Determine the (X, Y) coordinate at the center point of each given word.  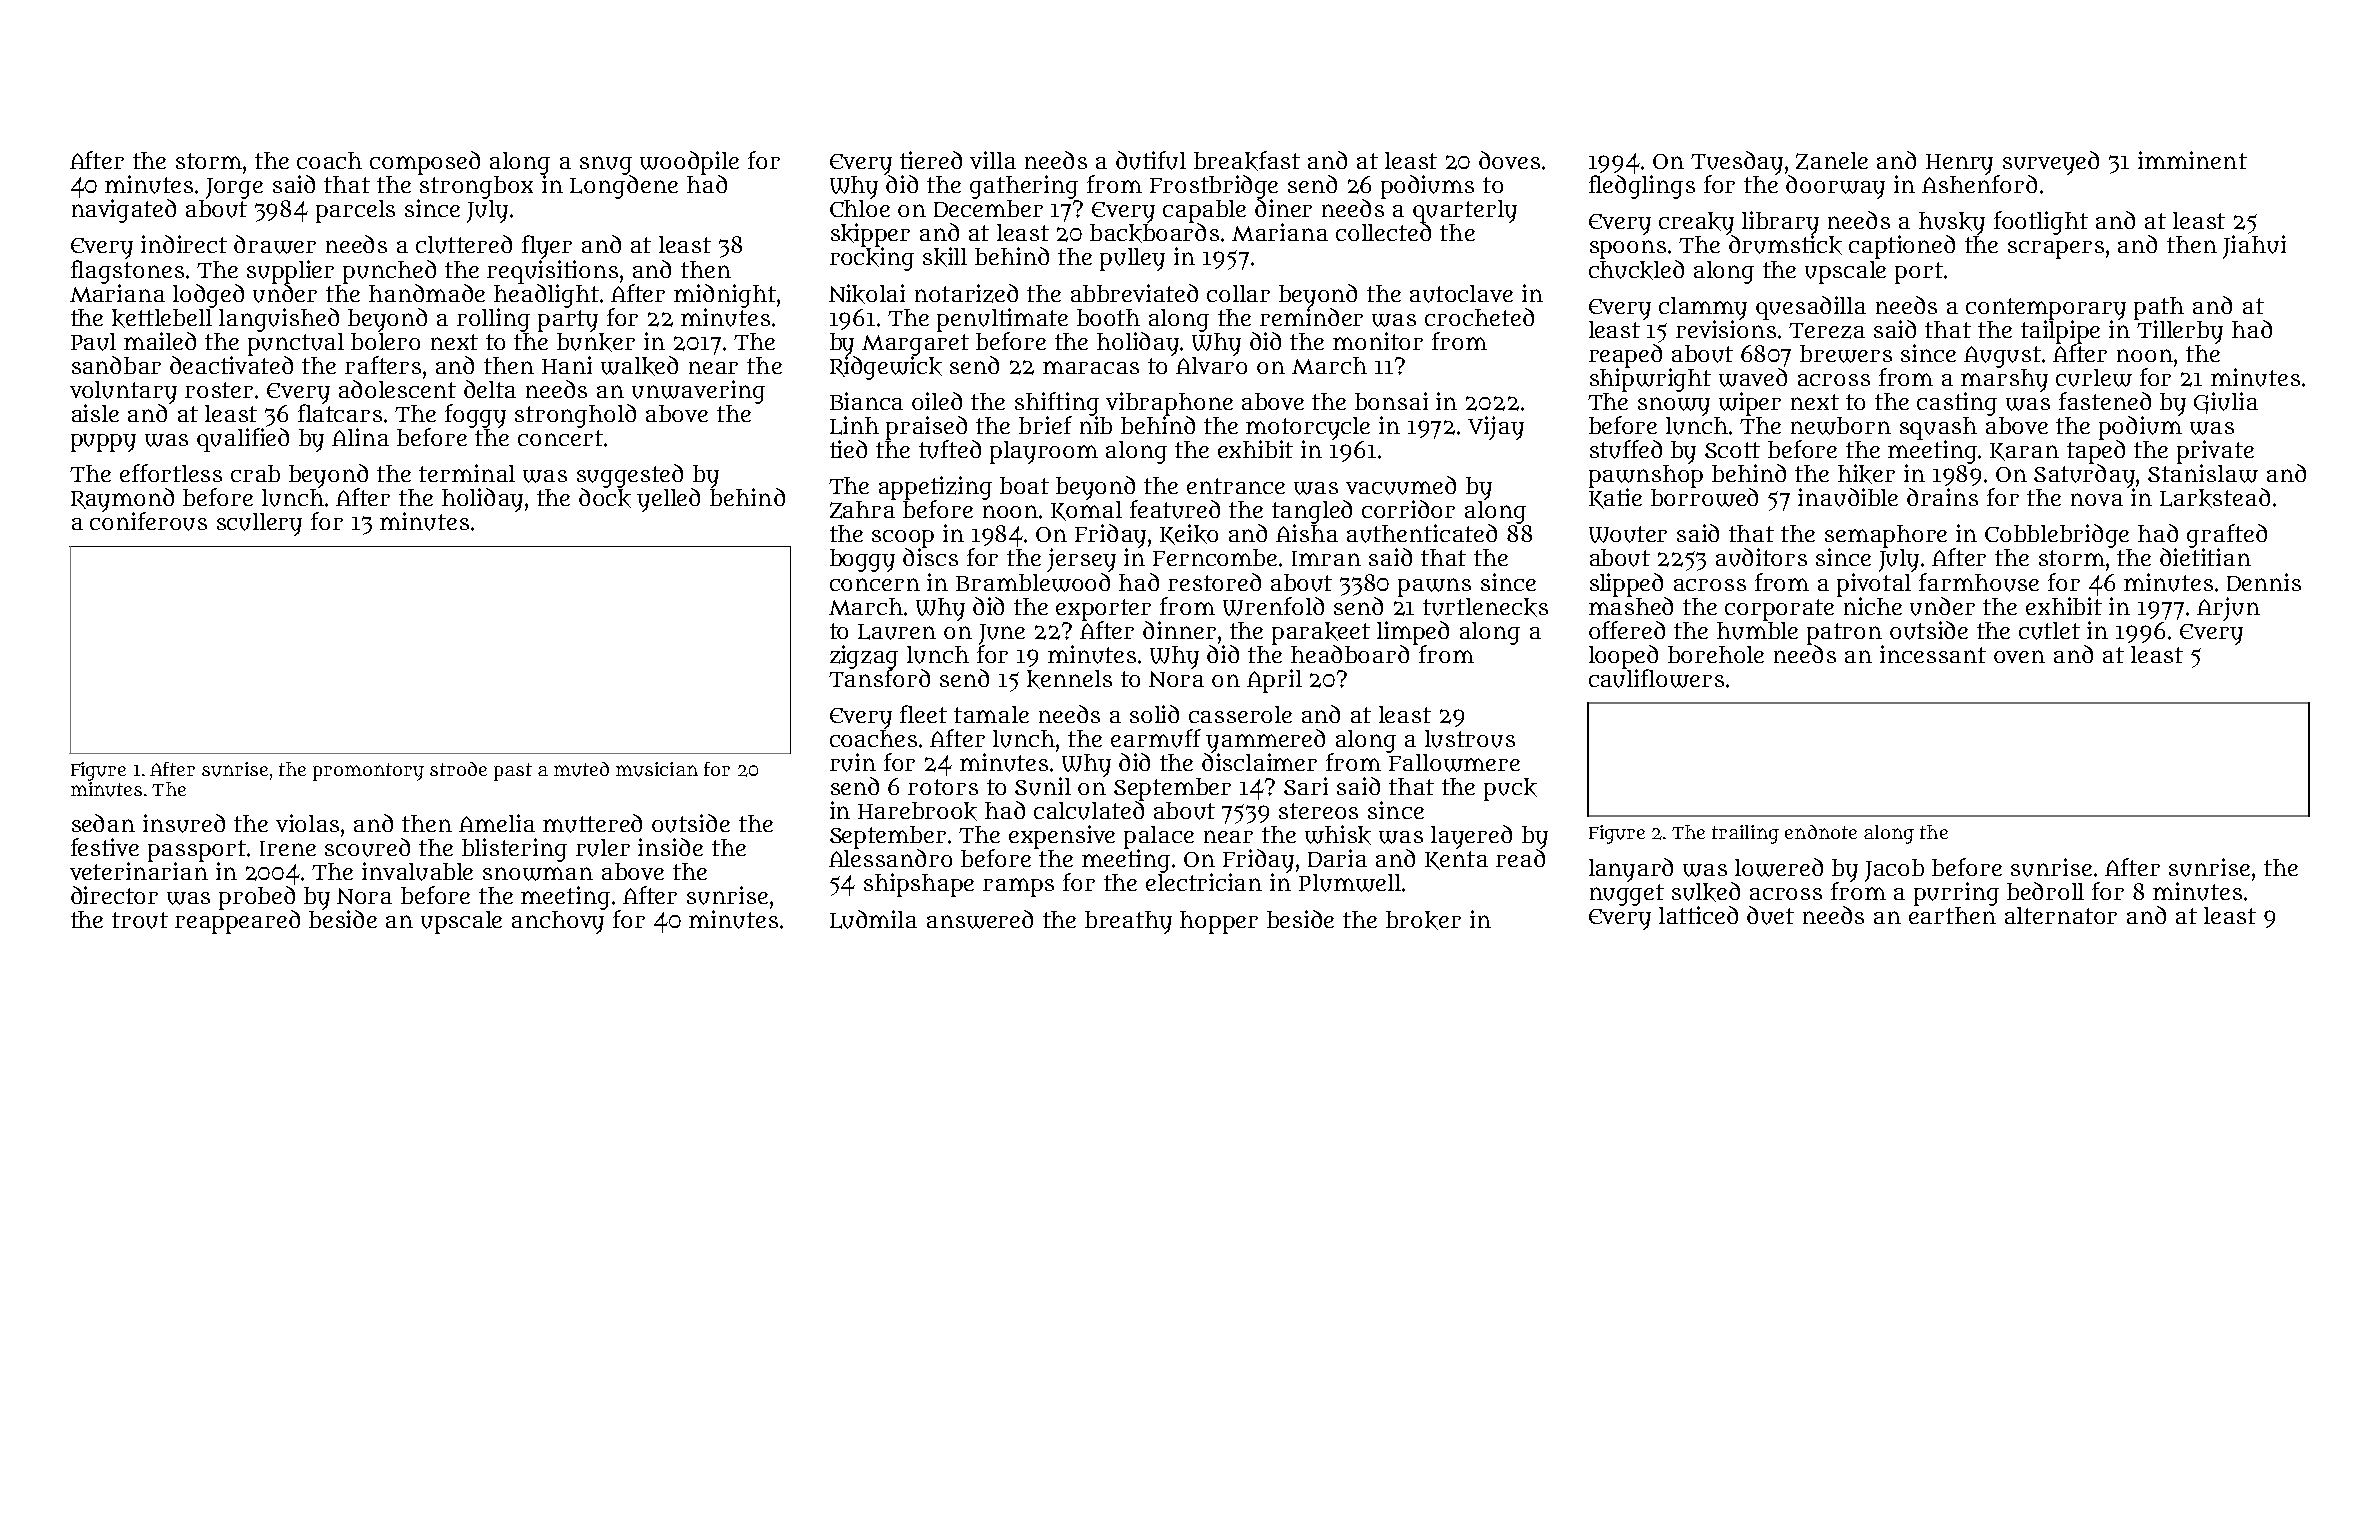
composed (425, 163)
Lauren (897, 632)
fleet (923, 714)
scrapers (2056, 250)
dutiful (1151, 160)
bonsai (1391, 401)
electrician (1204, 882)
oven (2019, 656)
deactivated (231, 365)
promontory (368, 772)
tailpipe (2060, 332)
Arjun (2228, 609)
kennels (1069, 679)
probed (257, 898)
